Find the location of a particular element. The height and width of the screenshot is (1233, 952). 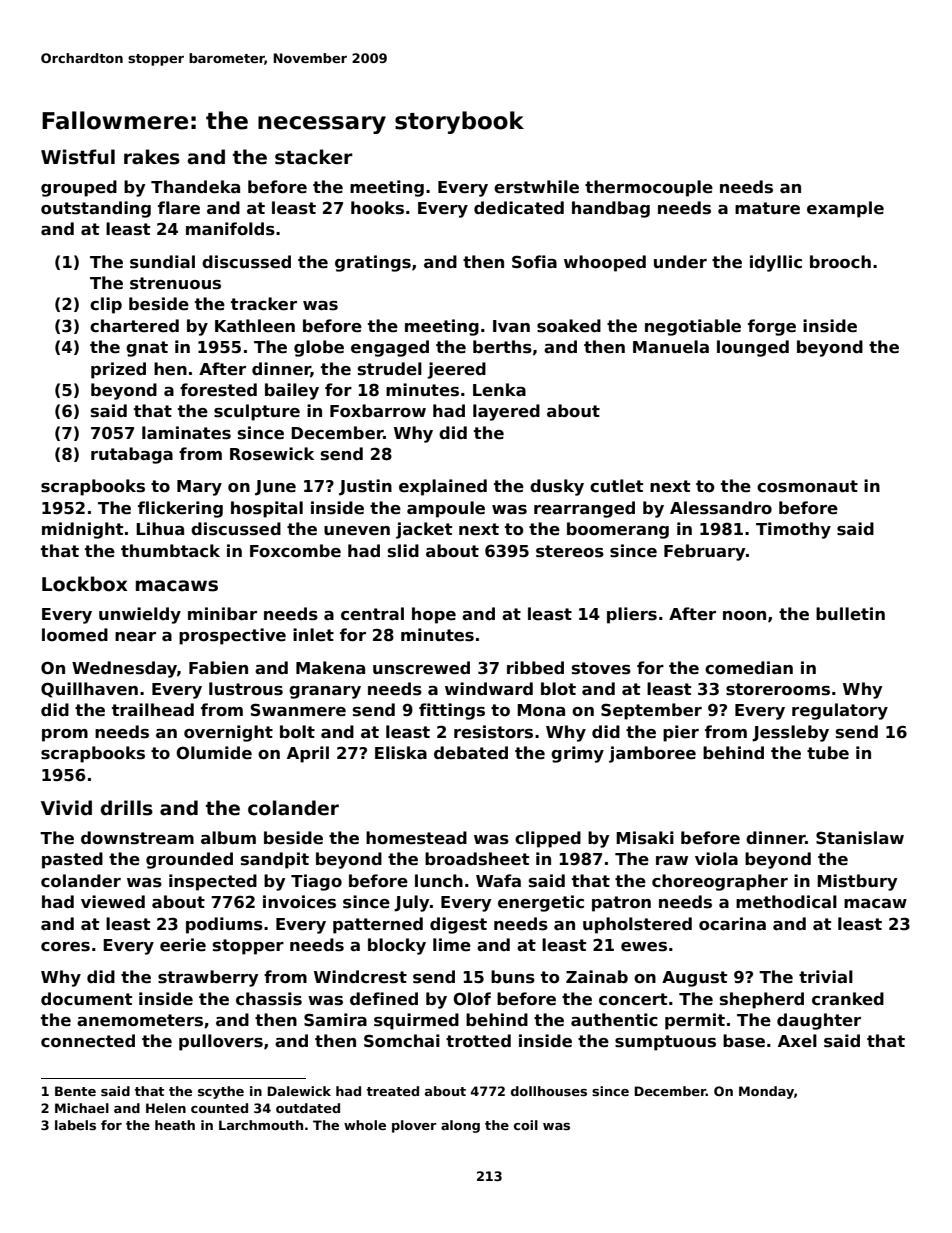

grimy is located at coordinates (577, 754).
